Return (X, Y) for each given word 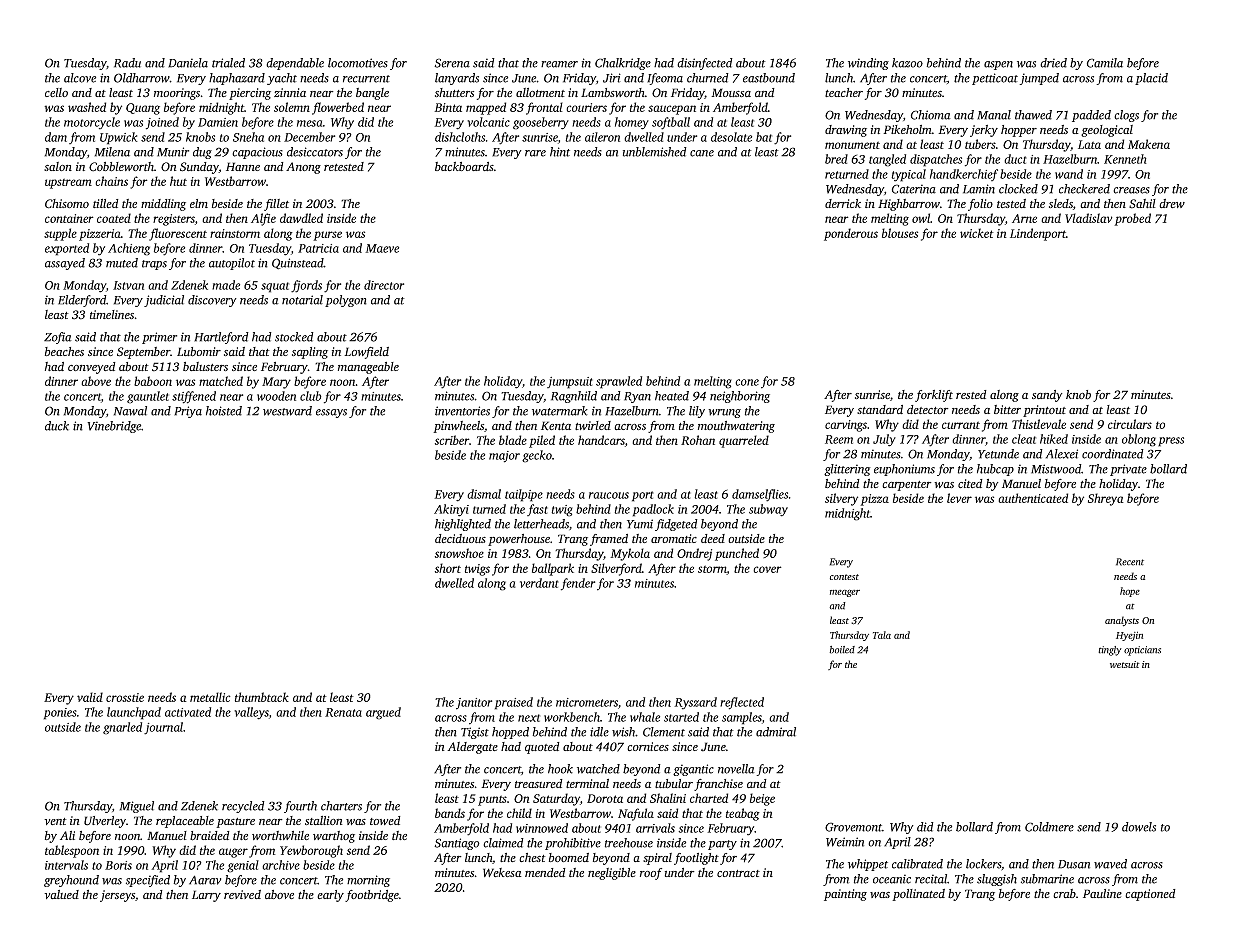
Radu (127, 63)
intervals (66, 865)
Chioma (931, 115)
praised (514, 703)
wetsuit (1125, 664)
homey (632, 123)
